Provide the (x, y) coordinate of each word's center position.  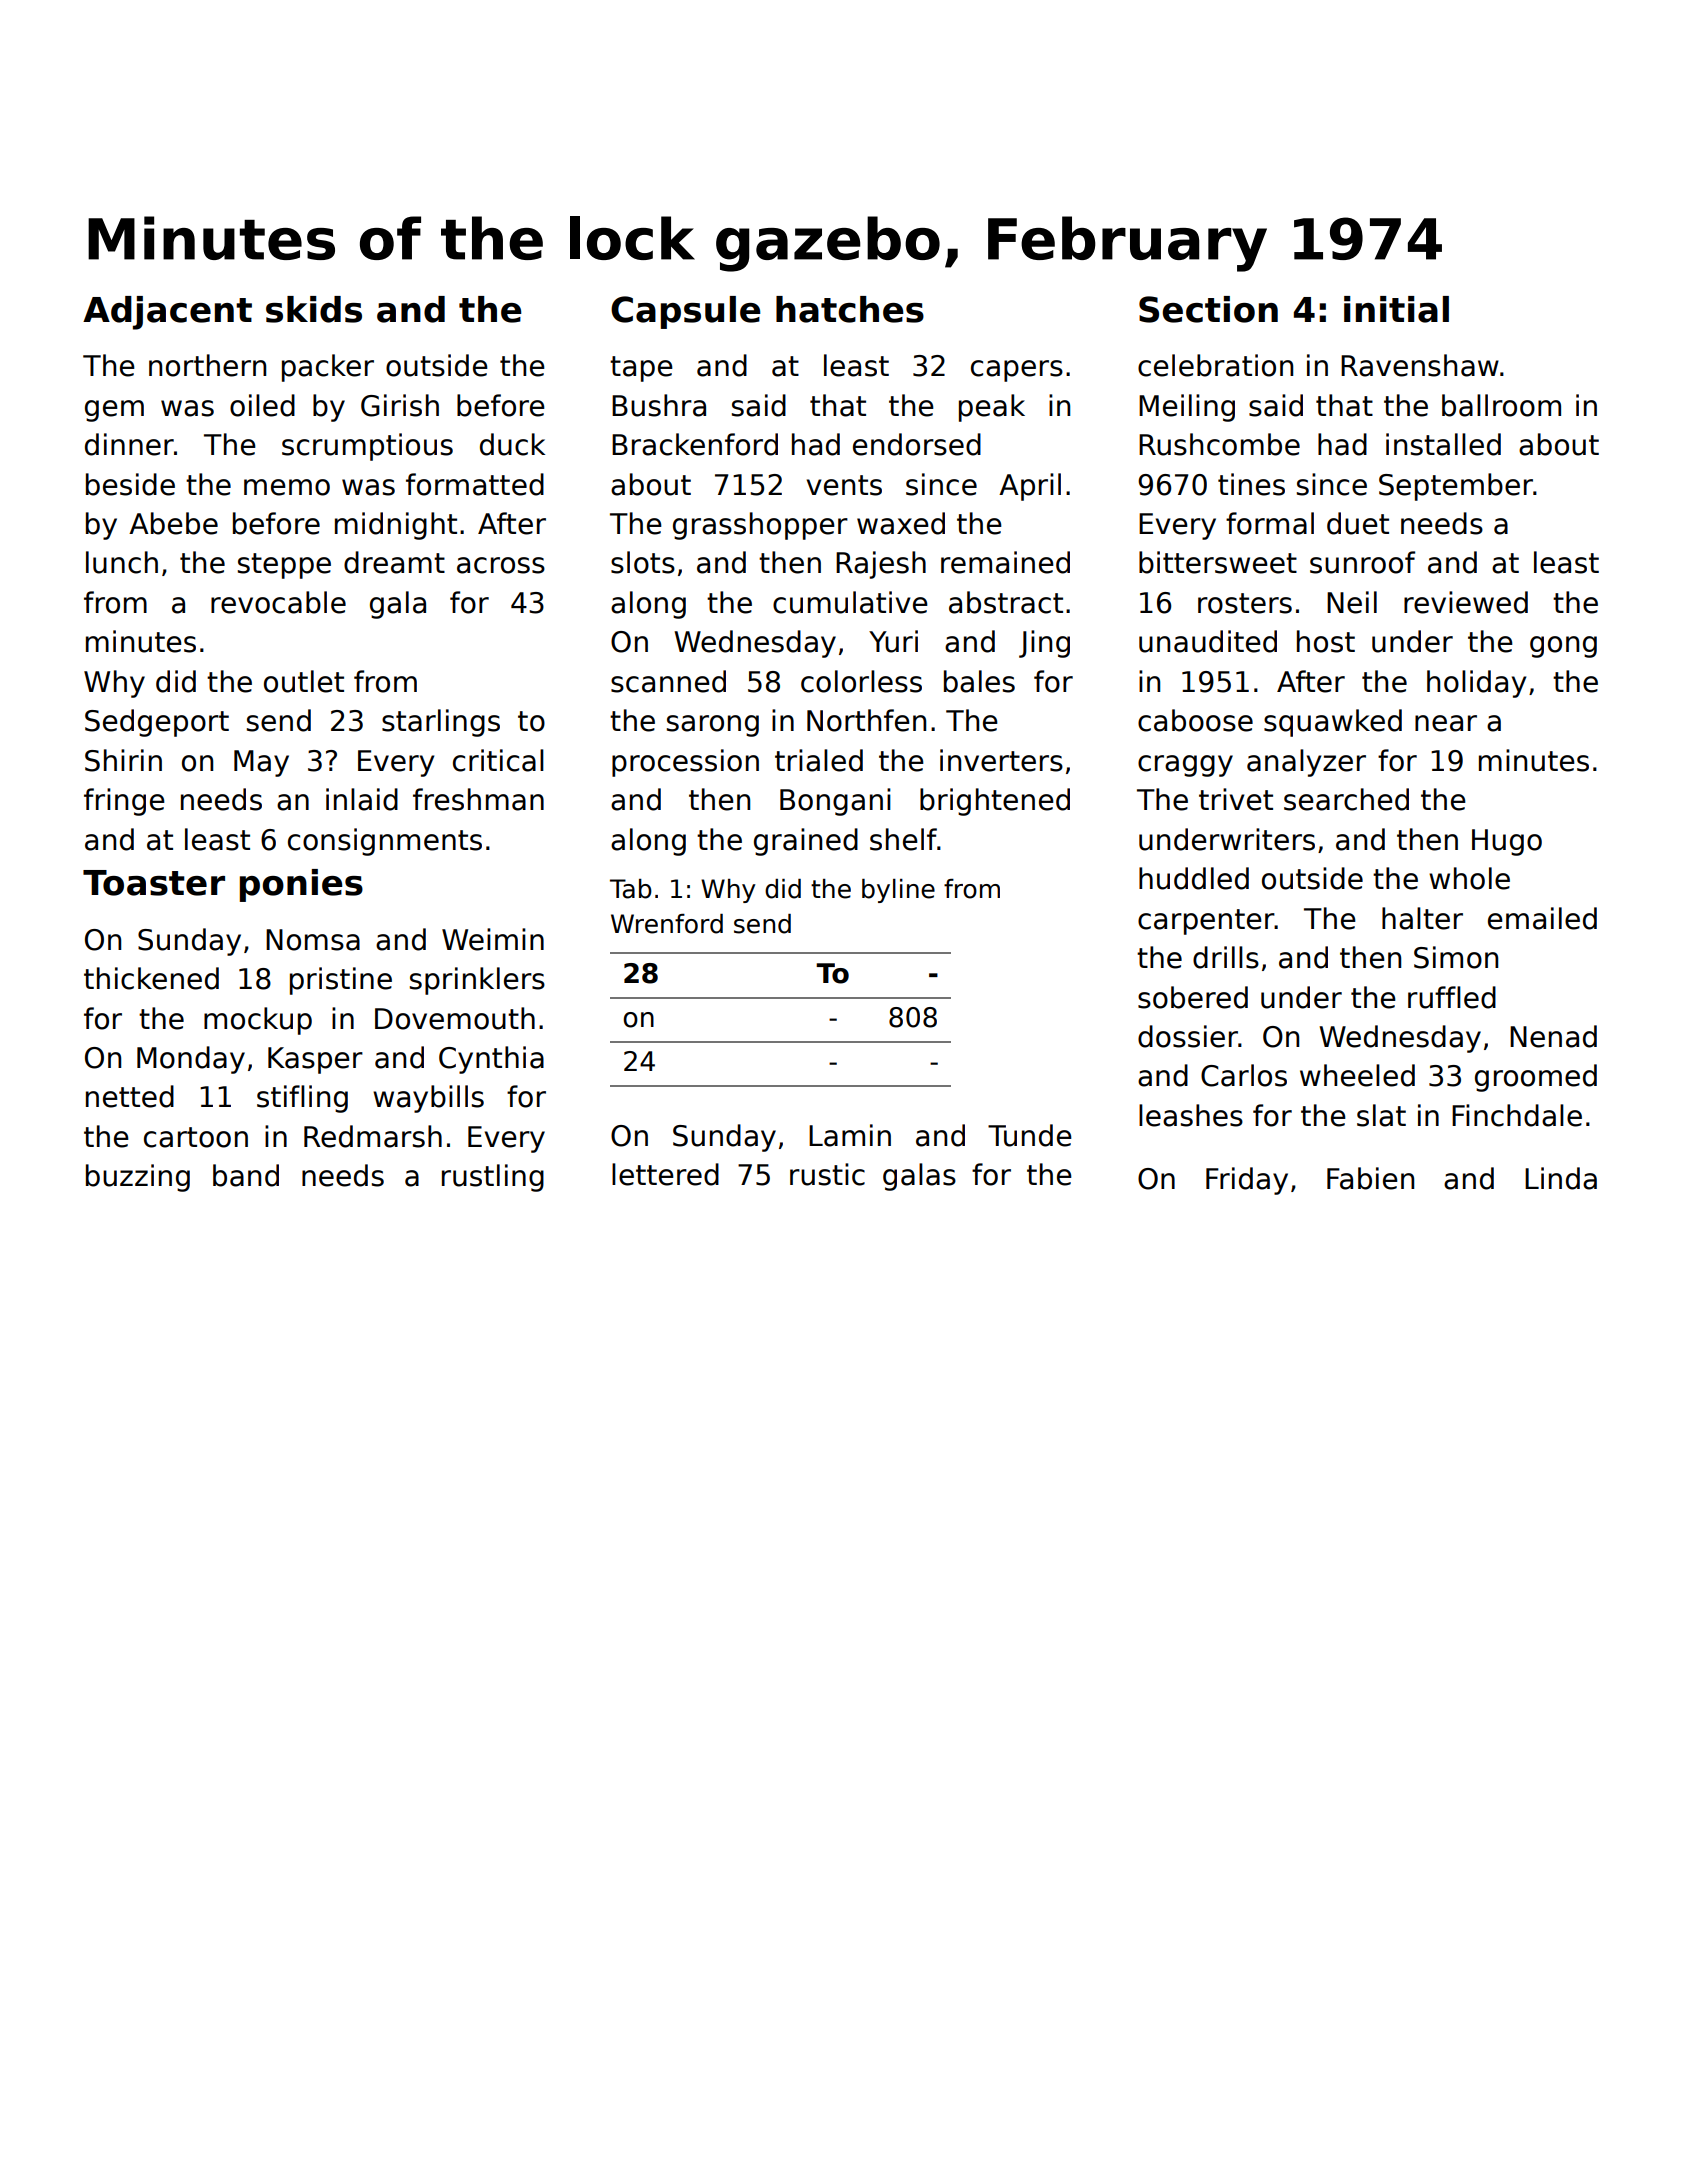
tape (641, 369)
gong (1563, 647)
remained (1005, 562)
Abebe (173, 523)
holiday (1476, 684)
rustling (493, 1178)
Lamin (850, 1135)
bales (979, 681)
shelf (903, 839)
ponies (301, 885)
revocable (278, 602)
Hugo (1507, 842)
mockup (258, 1021)
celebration (1215, 365)
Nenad (1553, 1036)
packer (328, 368)
